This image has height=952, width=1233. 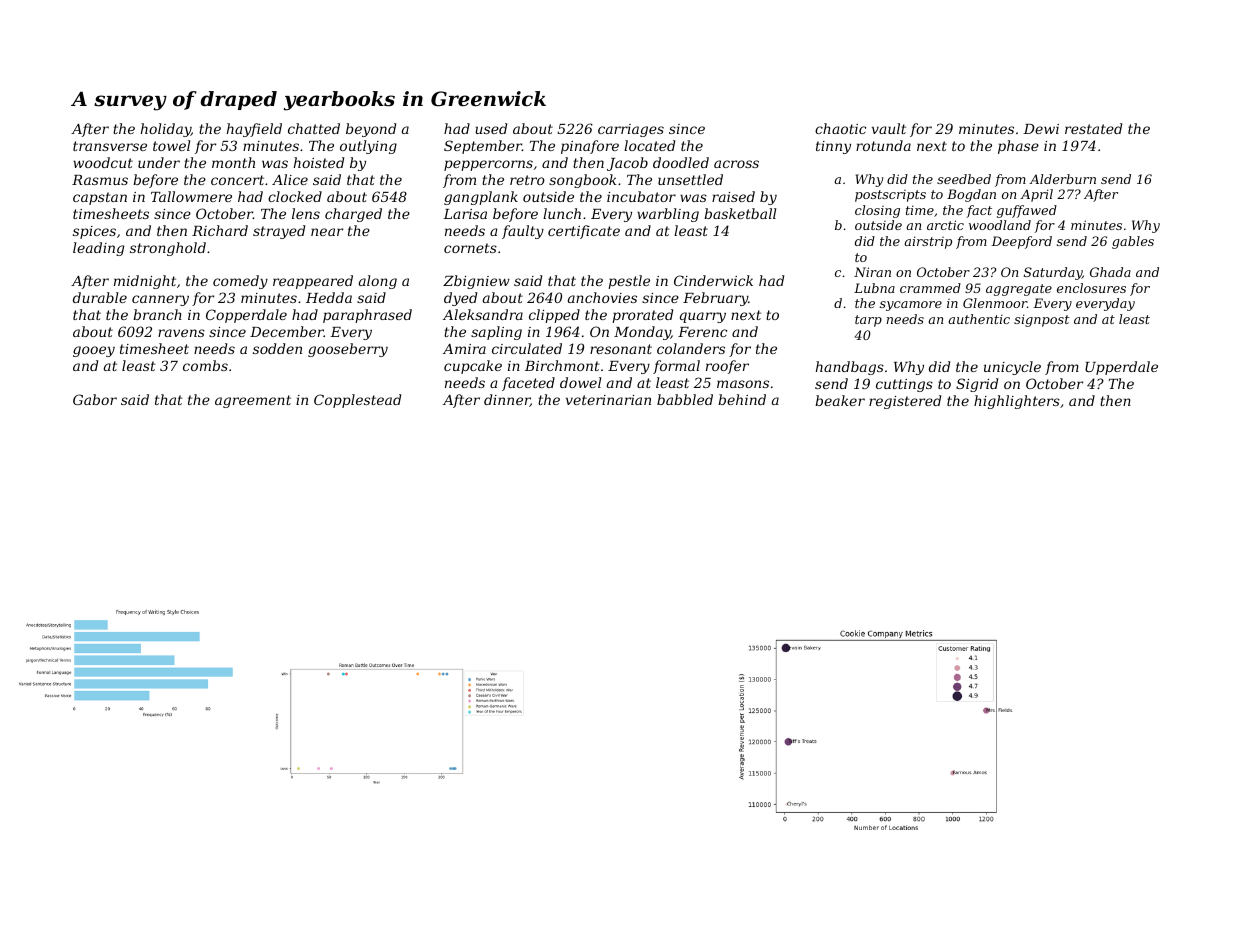 I want to click on behind, so click(x=742, y=399).
